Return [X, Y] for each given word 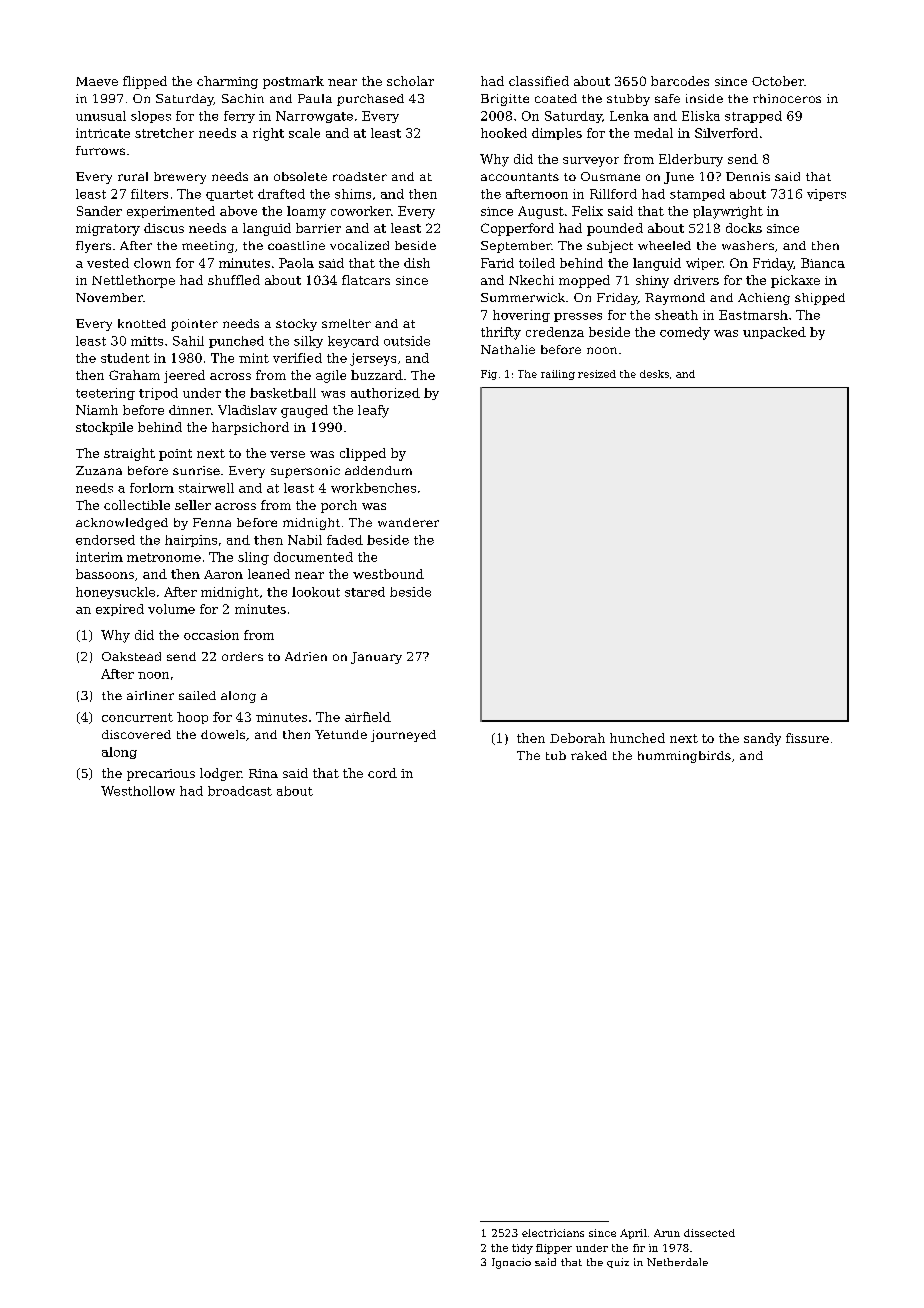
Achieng [764, 299]
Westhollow [138, 791]
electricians [553, 1233]
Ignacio [511, 1263]
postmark [293, 82]
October [778, 81]
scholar [410, 81]
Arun [667, 1233]
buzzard [377, 375]
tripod [158, 394]
